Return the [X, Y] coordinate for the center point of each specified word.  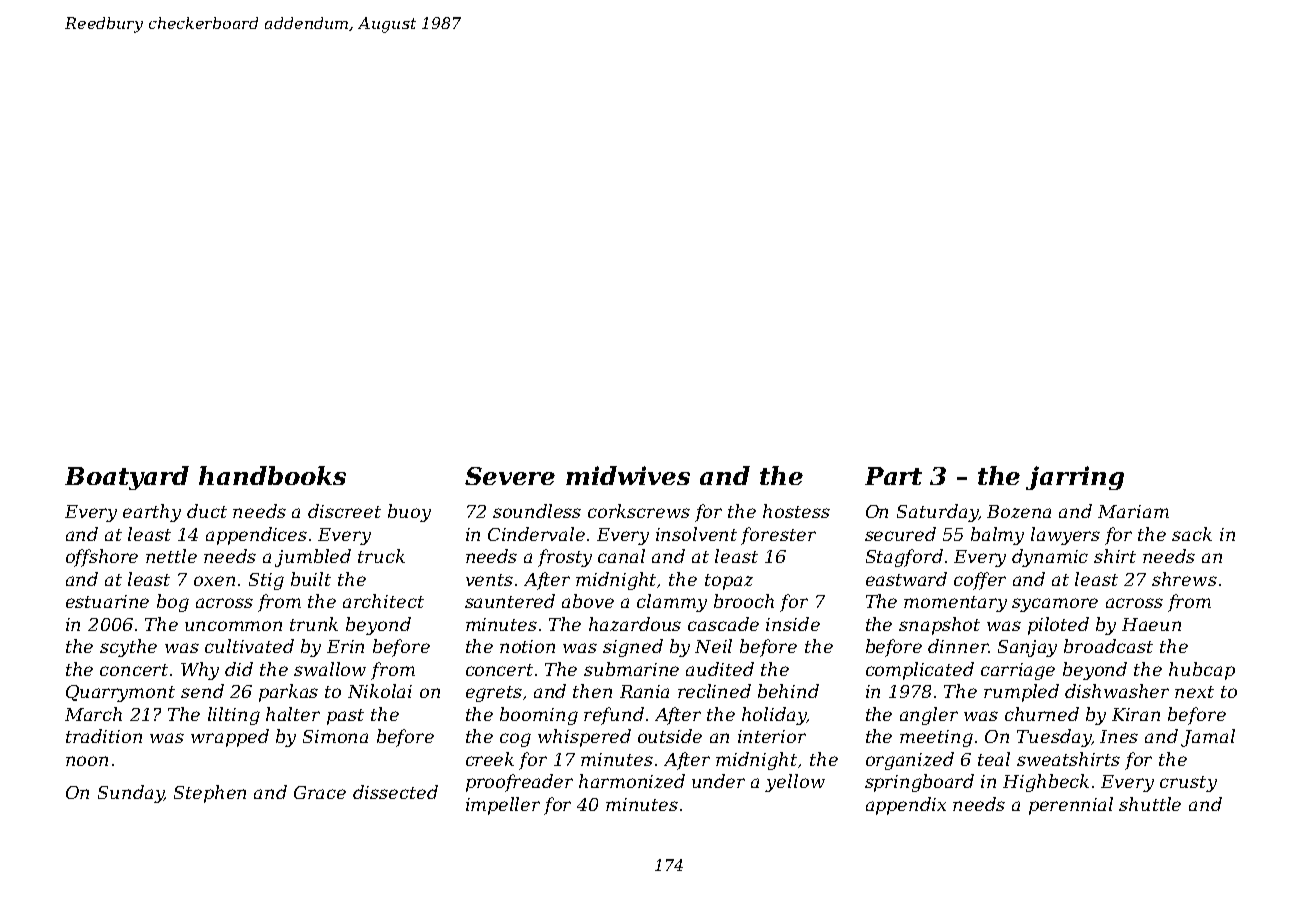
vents [489, 580]
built [311, 579]
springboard [919, 783]
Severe [510, 476]
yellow [795, 783]
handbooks [272, 475]
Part [893, 476]
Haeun [1151, 624]
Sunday [131, 794]
